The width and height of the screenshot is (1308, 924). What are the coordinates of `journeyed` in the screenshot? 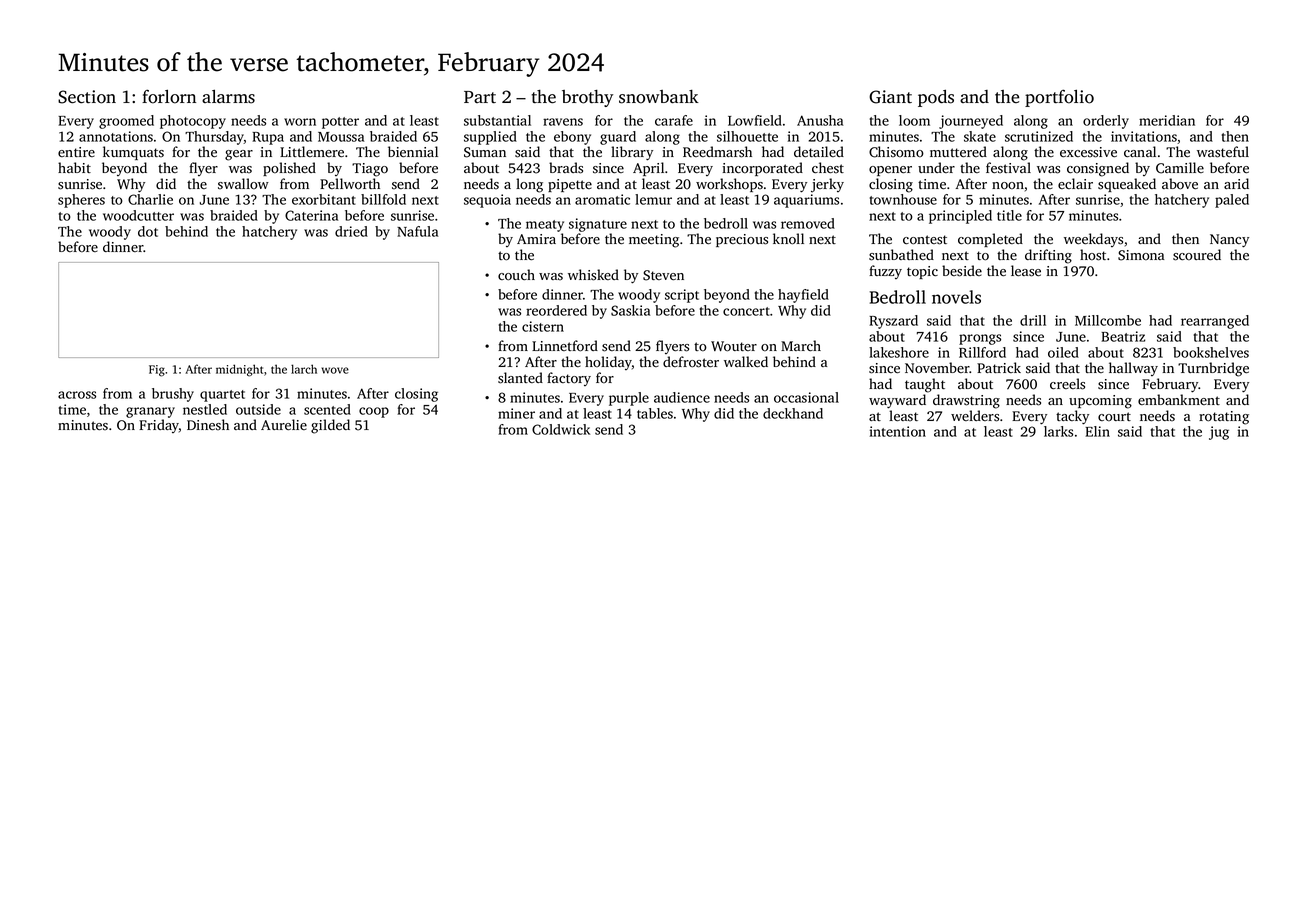 It's located at (971, 122).
